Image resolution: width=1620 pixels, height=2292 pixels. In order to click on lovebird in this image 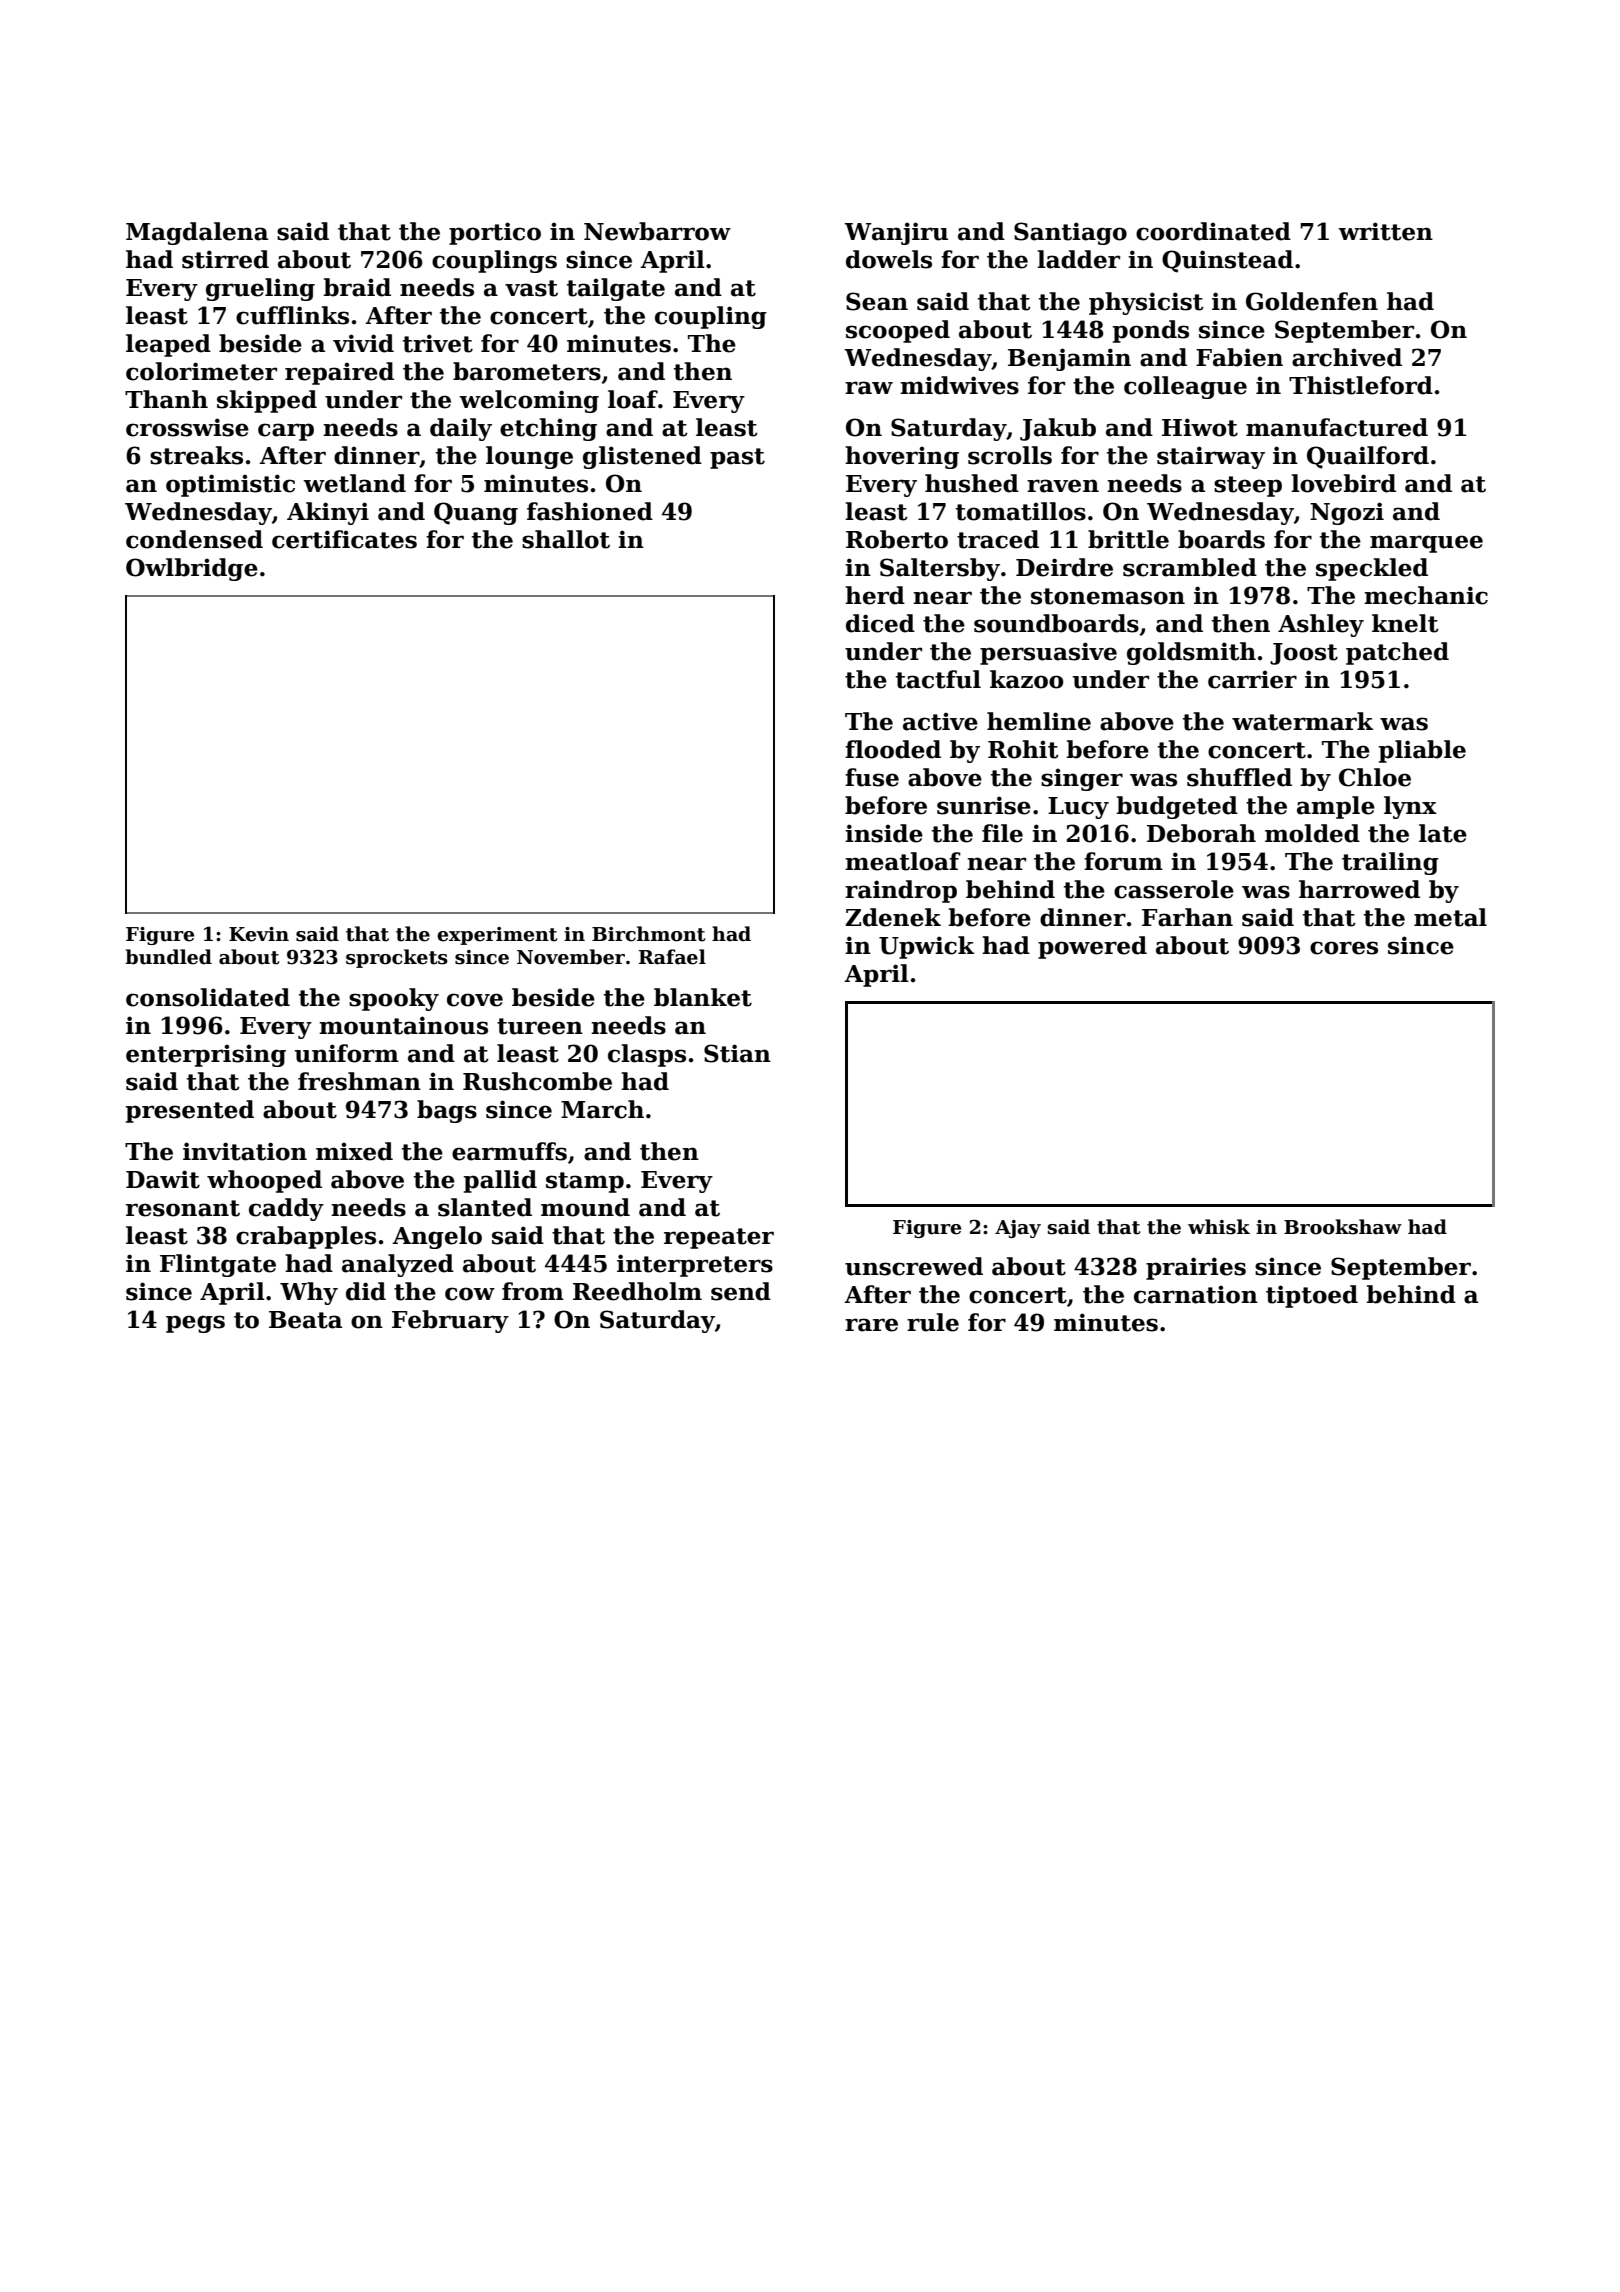, I will do `click(1343, 483)`.
